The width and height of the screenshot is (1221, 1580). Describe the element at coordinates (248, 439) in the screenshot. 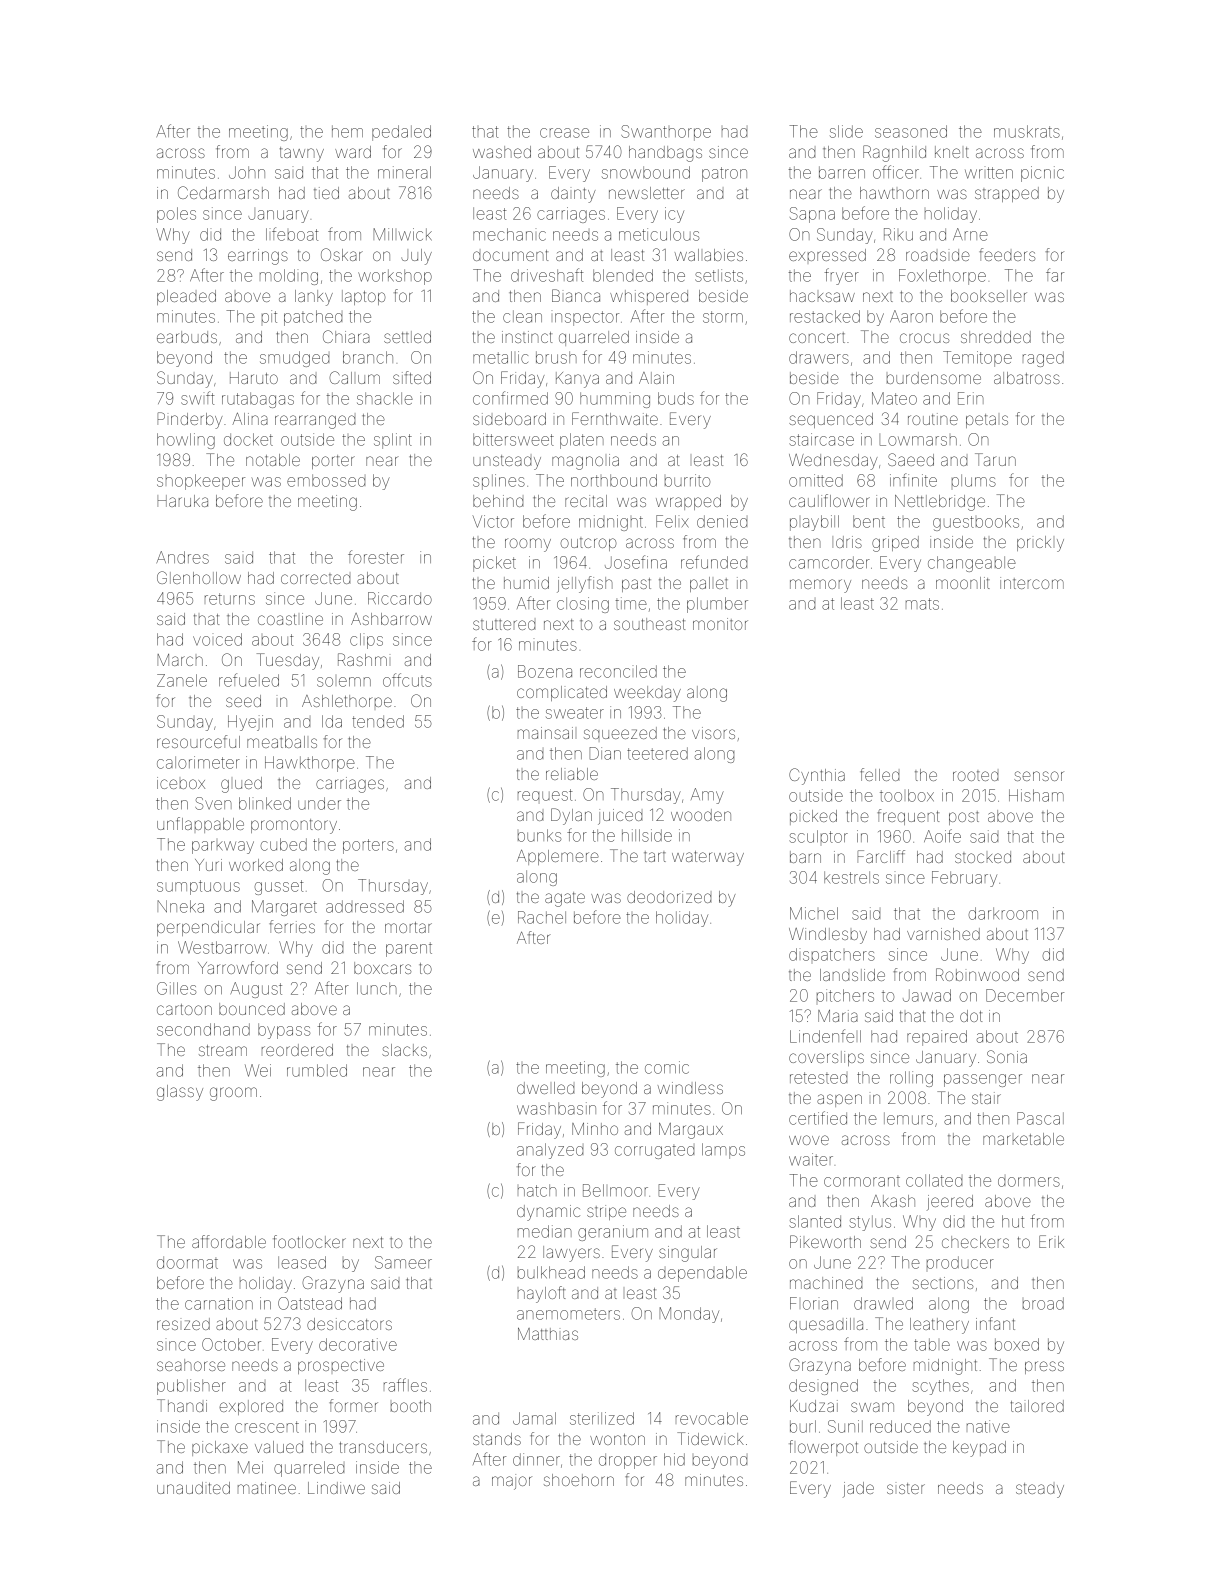

I see `docket` at that location.
